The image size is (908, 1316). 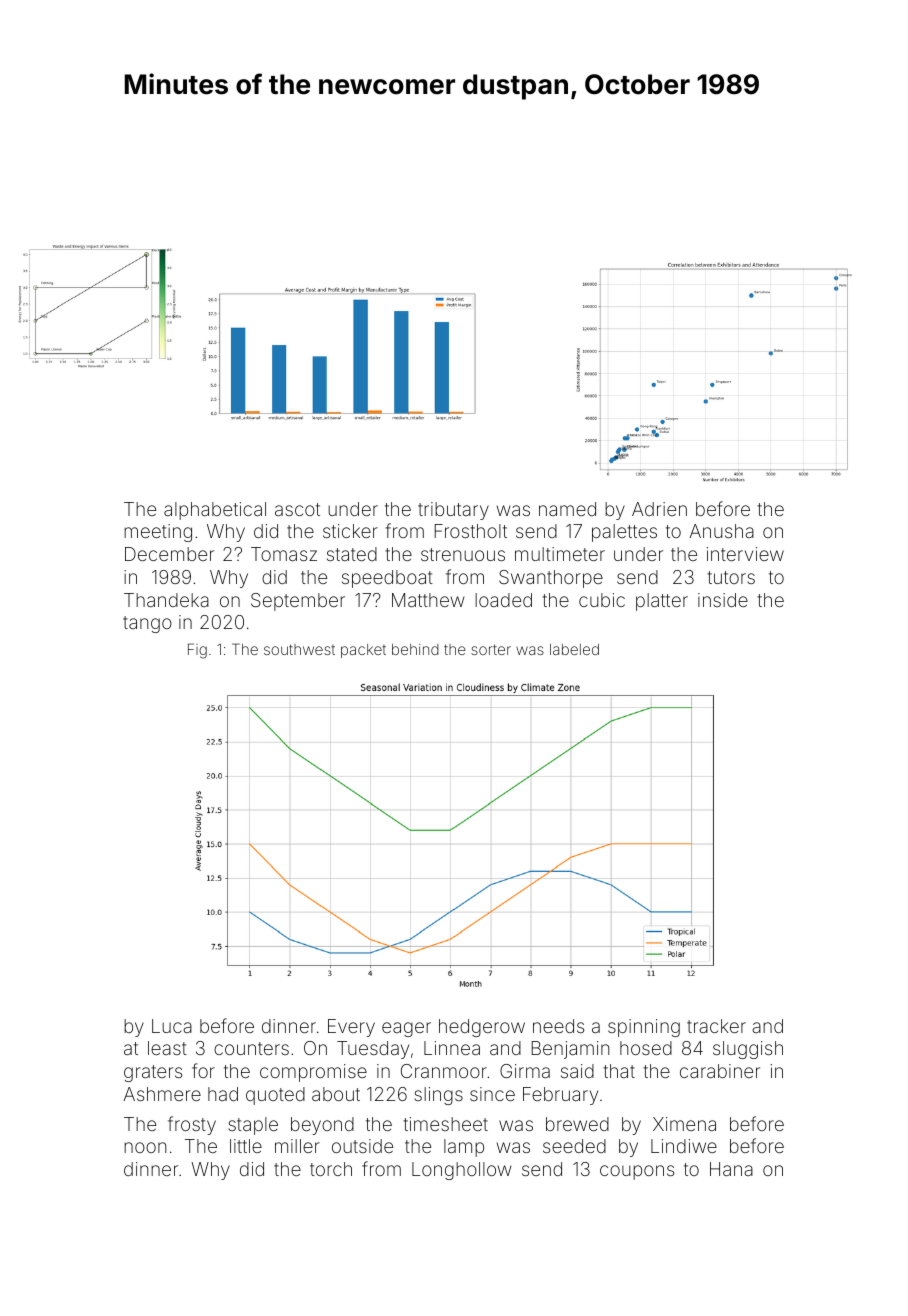 What do you see at coordinates (223, 1094) in the page?
I see `had` at bounding box center [223, 1094].
